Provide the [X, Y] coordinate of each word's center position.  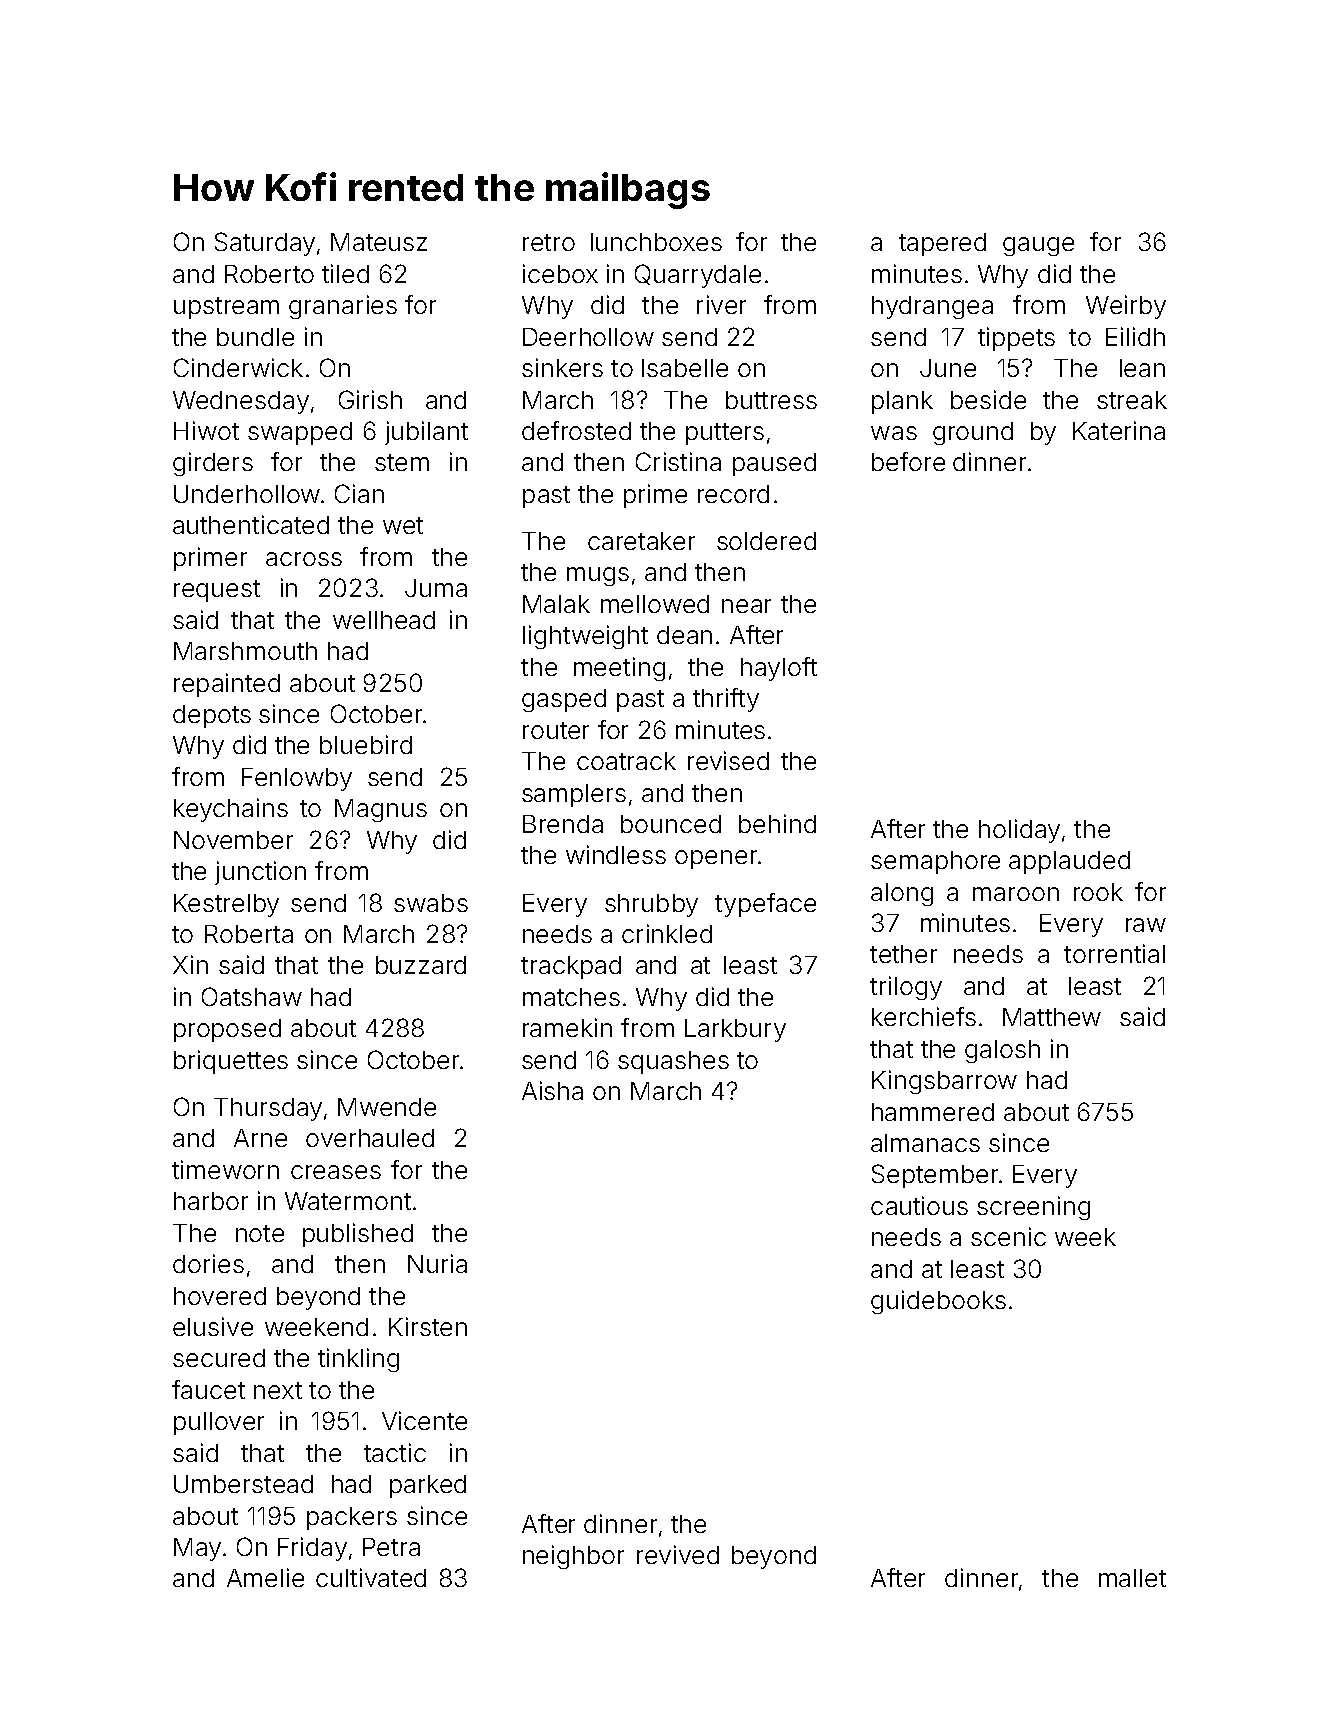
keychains [231, 810]
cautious [919, 1205]
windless [616, 854]
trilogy [906, 988]
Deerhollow [588, 337]
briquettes [231, 1062]
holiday [1019, 831]
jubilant [426, 433]
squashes [673, 1062]
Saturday [265, 244]
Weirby [1126, 307]
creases [336, 1172]
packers [352, 1518]
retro [549, 242]
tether [903, 954]
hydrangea [932, 307]
